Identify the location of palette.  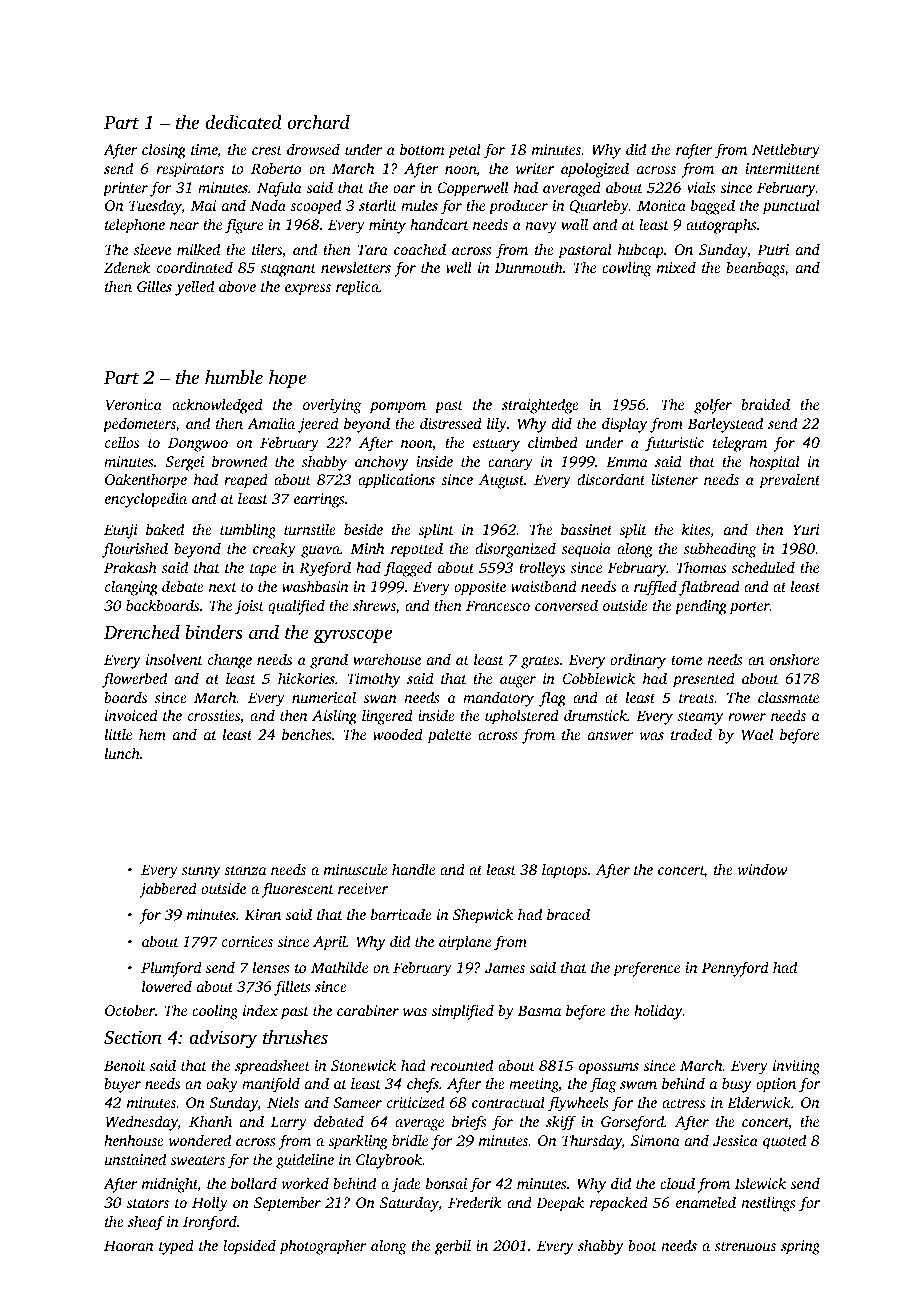
(449, 736).
